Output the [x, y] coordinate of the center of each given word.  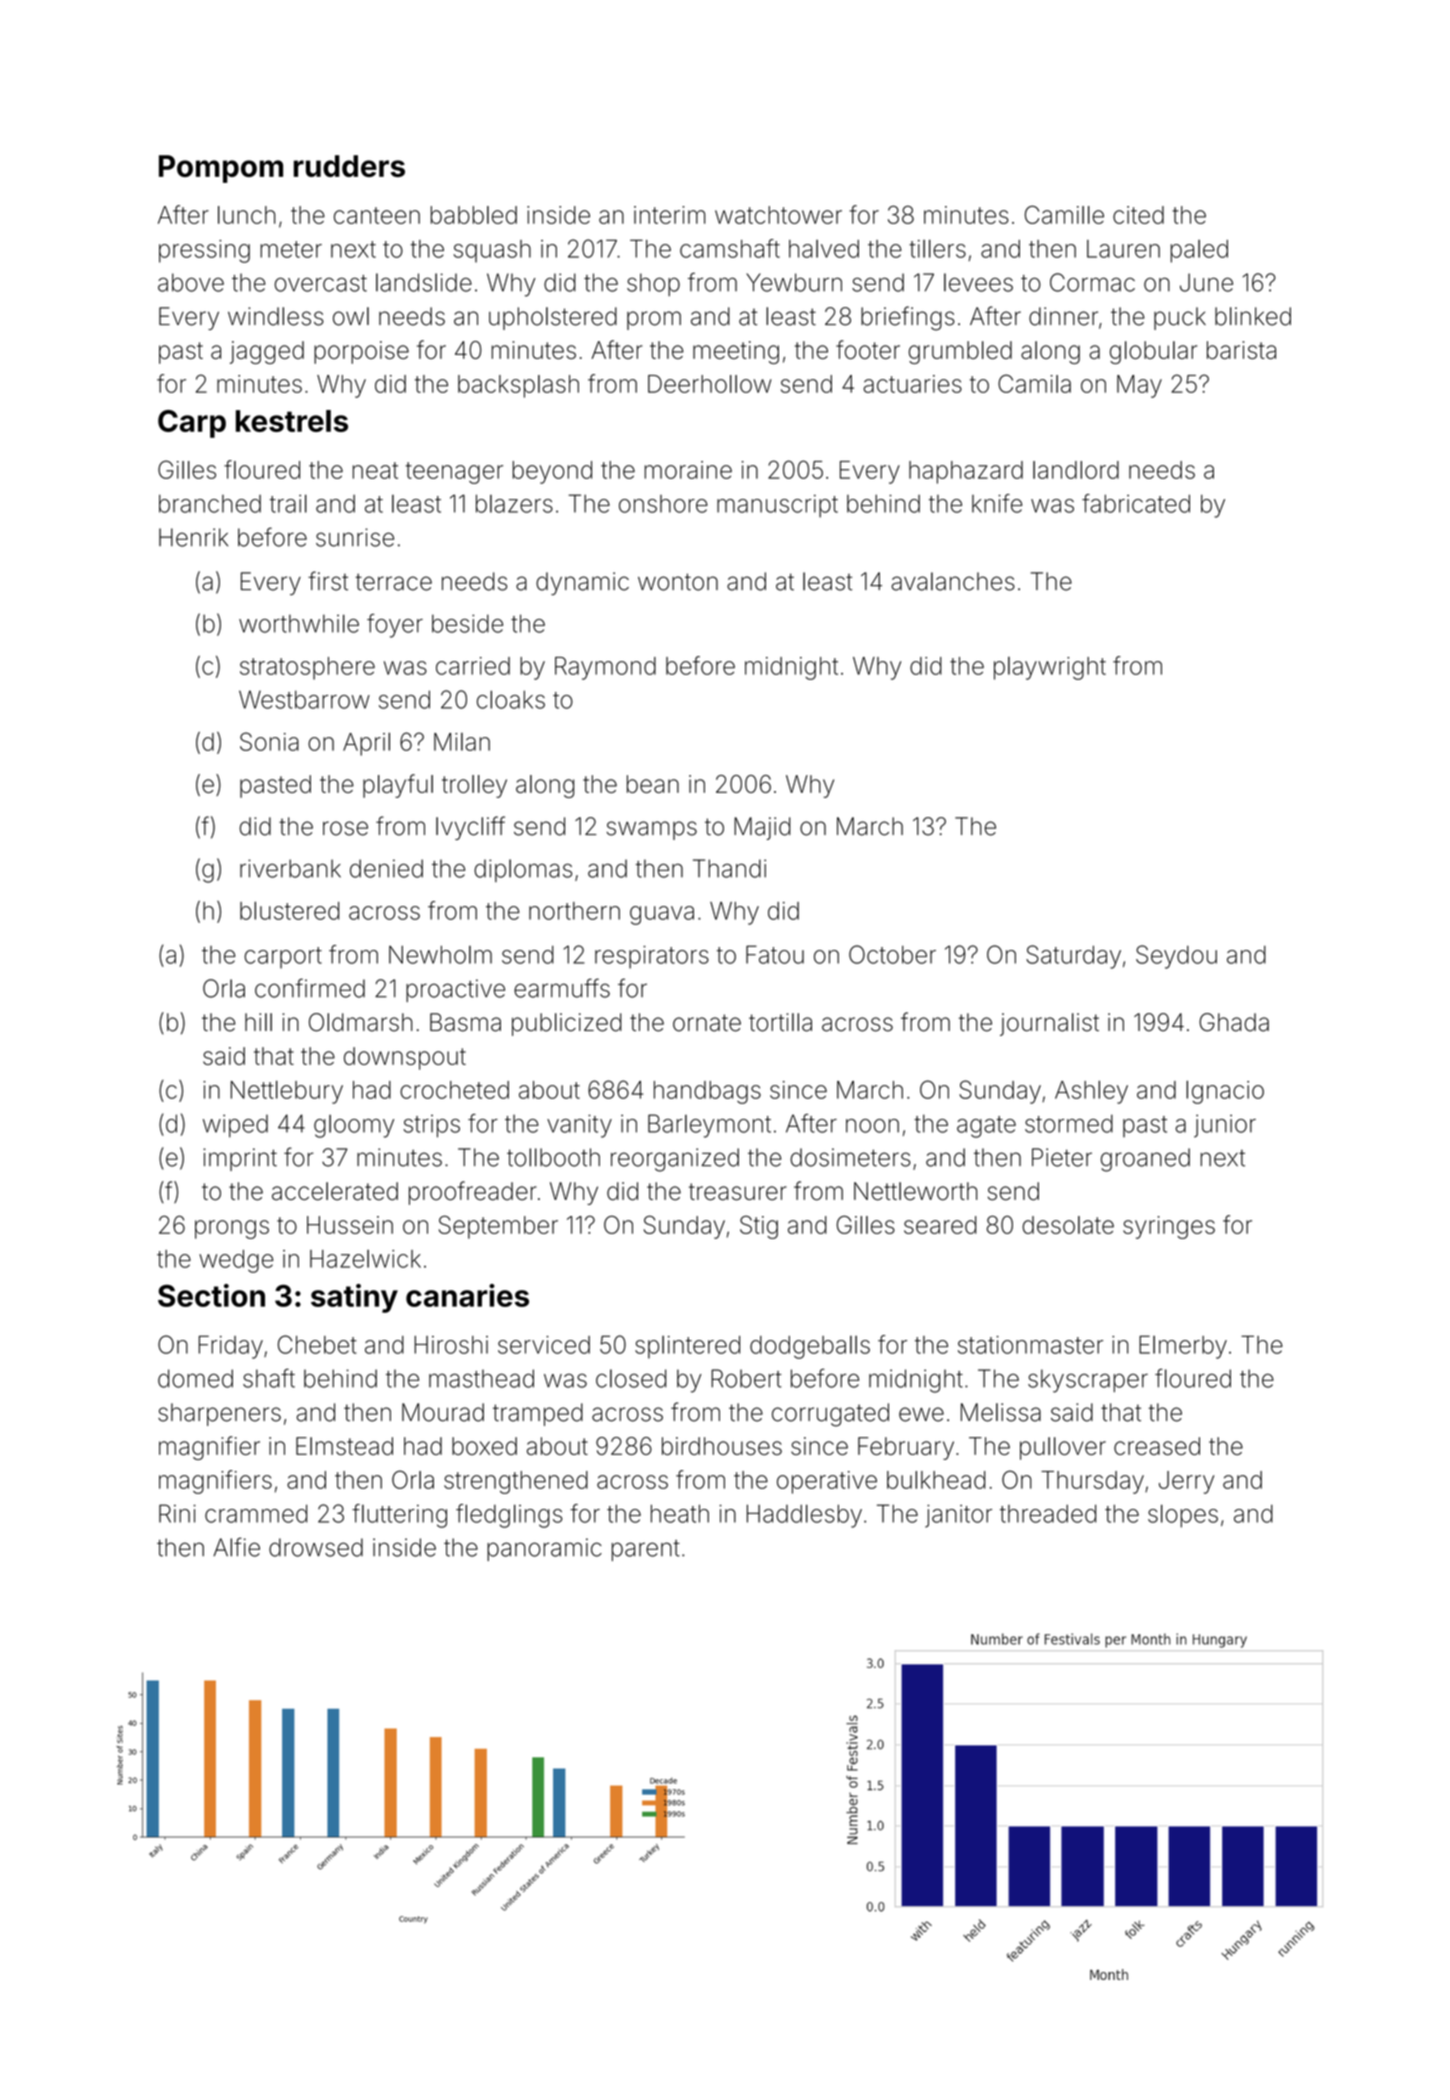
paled [1199, 251]
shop [653, 284]
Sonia [269, 741]
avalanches [953, 581]
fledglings [509, 1516]
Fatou [775, 954]
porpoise [361, 352]
